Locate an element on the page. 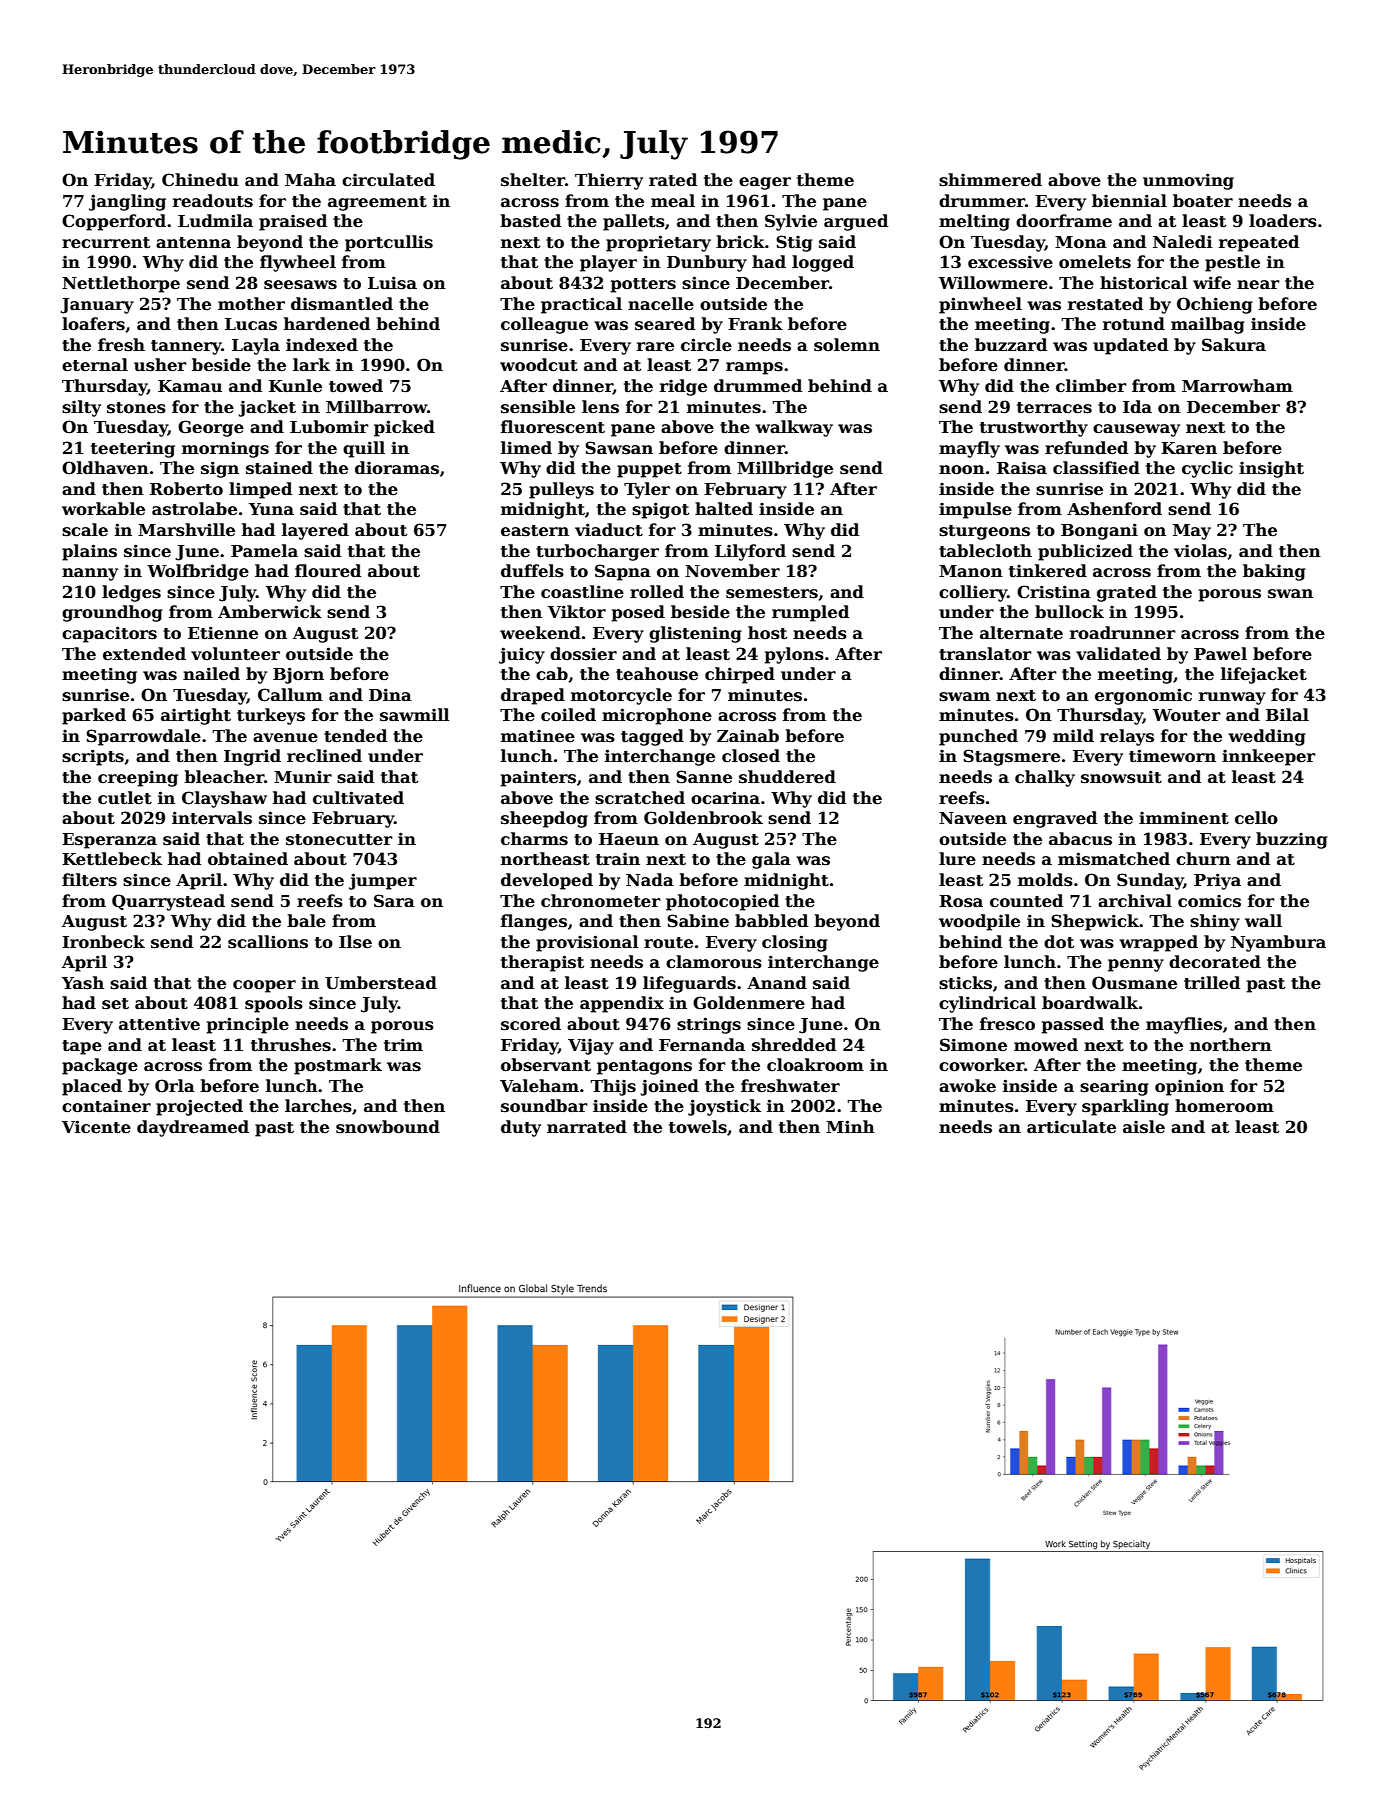  shimmered is located at coordinates (990, 180).
